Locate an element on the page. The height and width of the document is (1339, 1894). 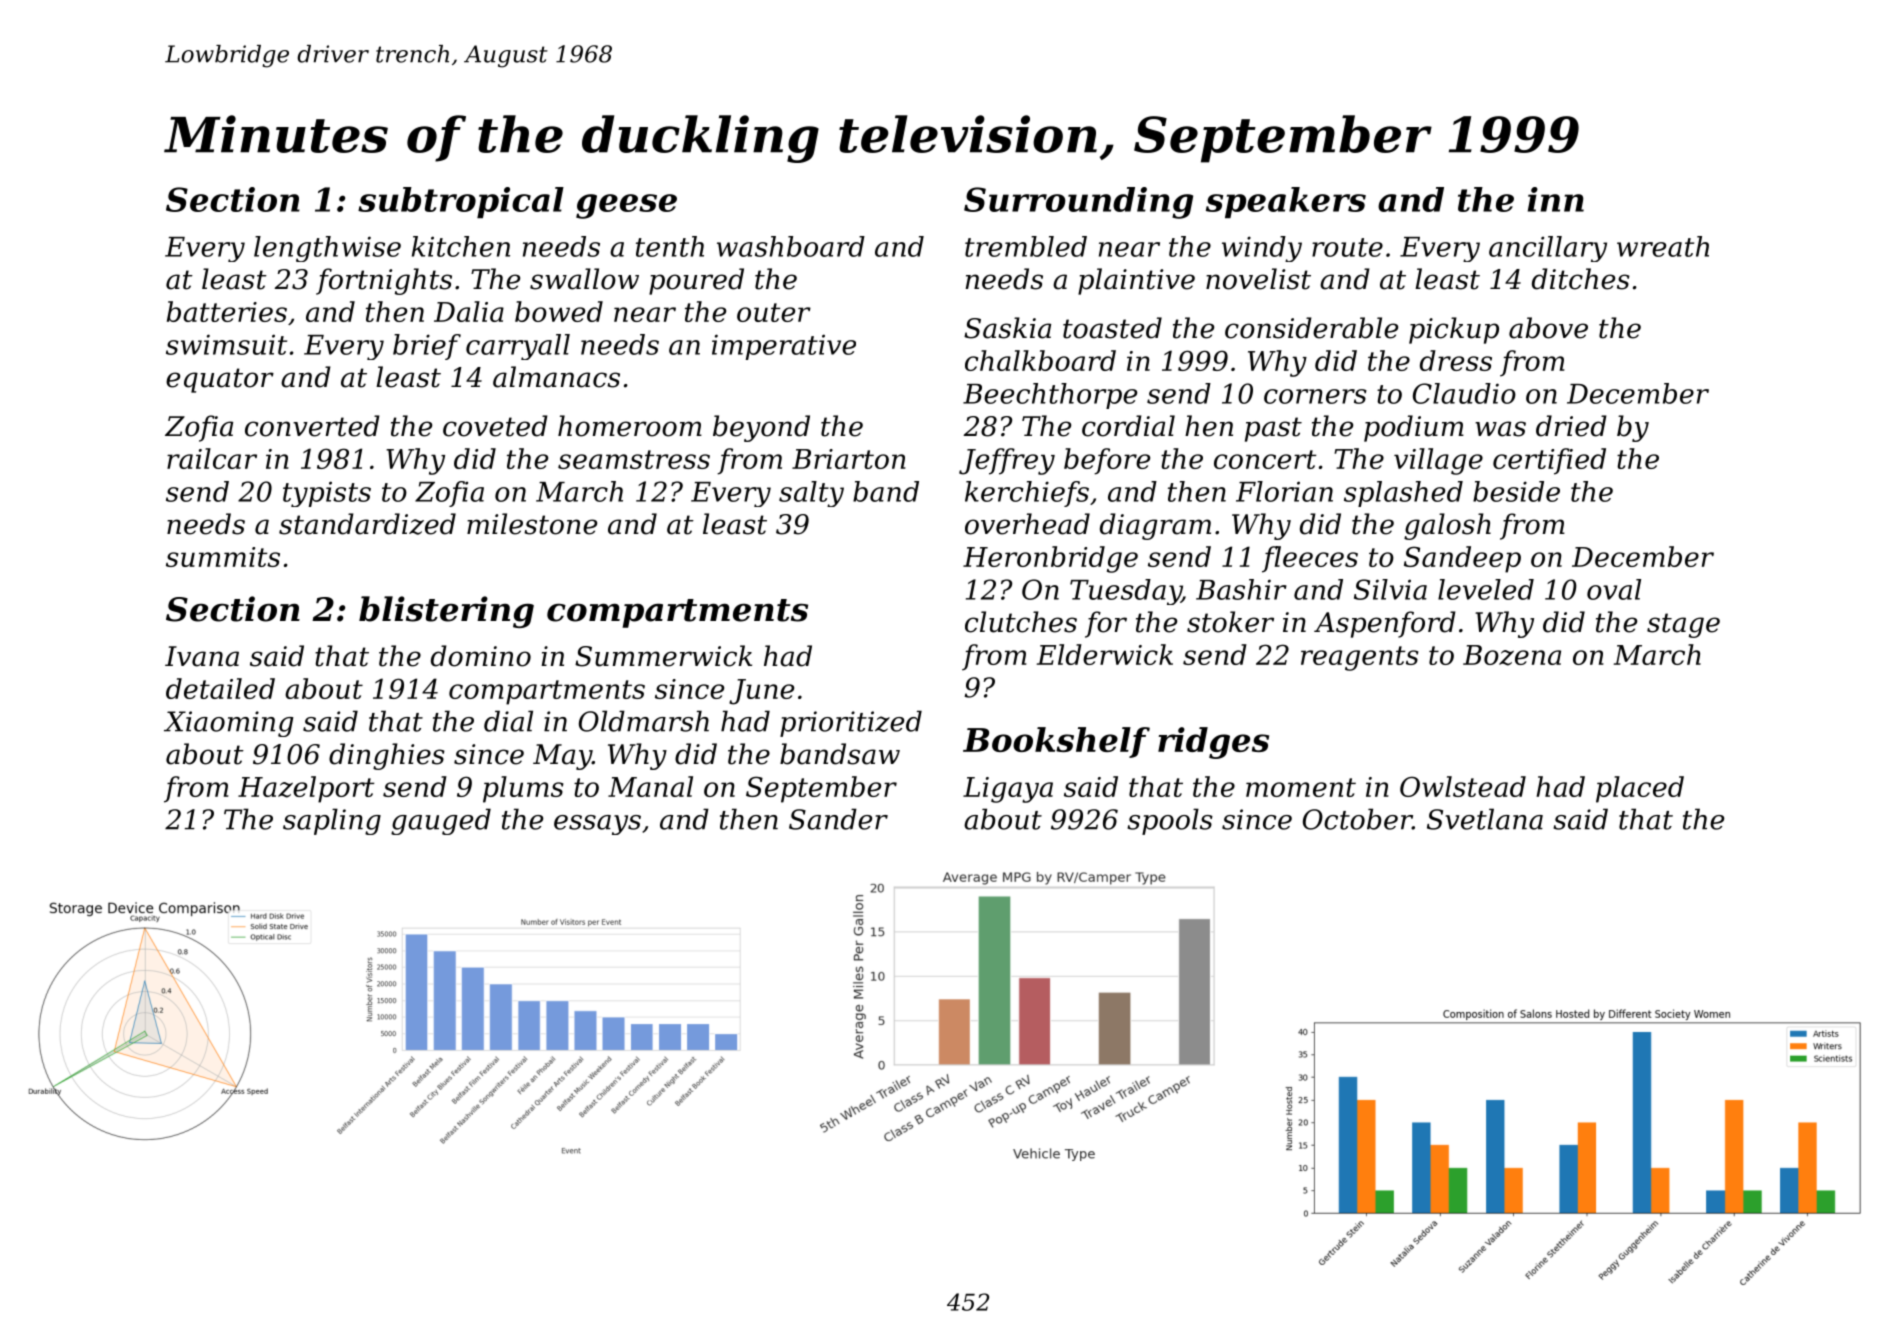
Surrounding is located at coordinates (1078, 203).
